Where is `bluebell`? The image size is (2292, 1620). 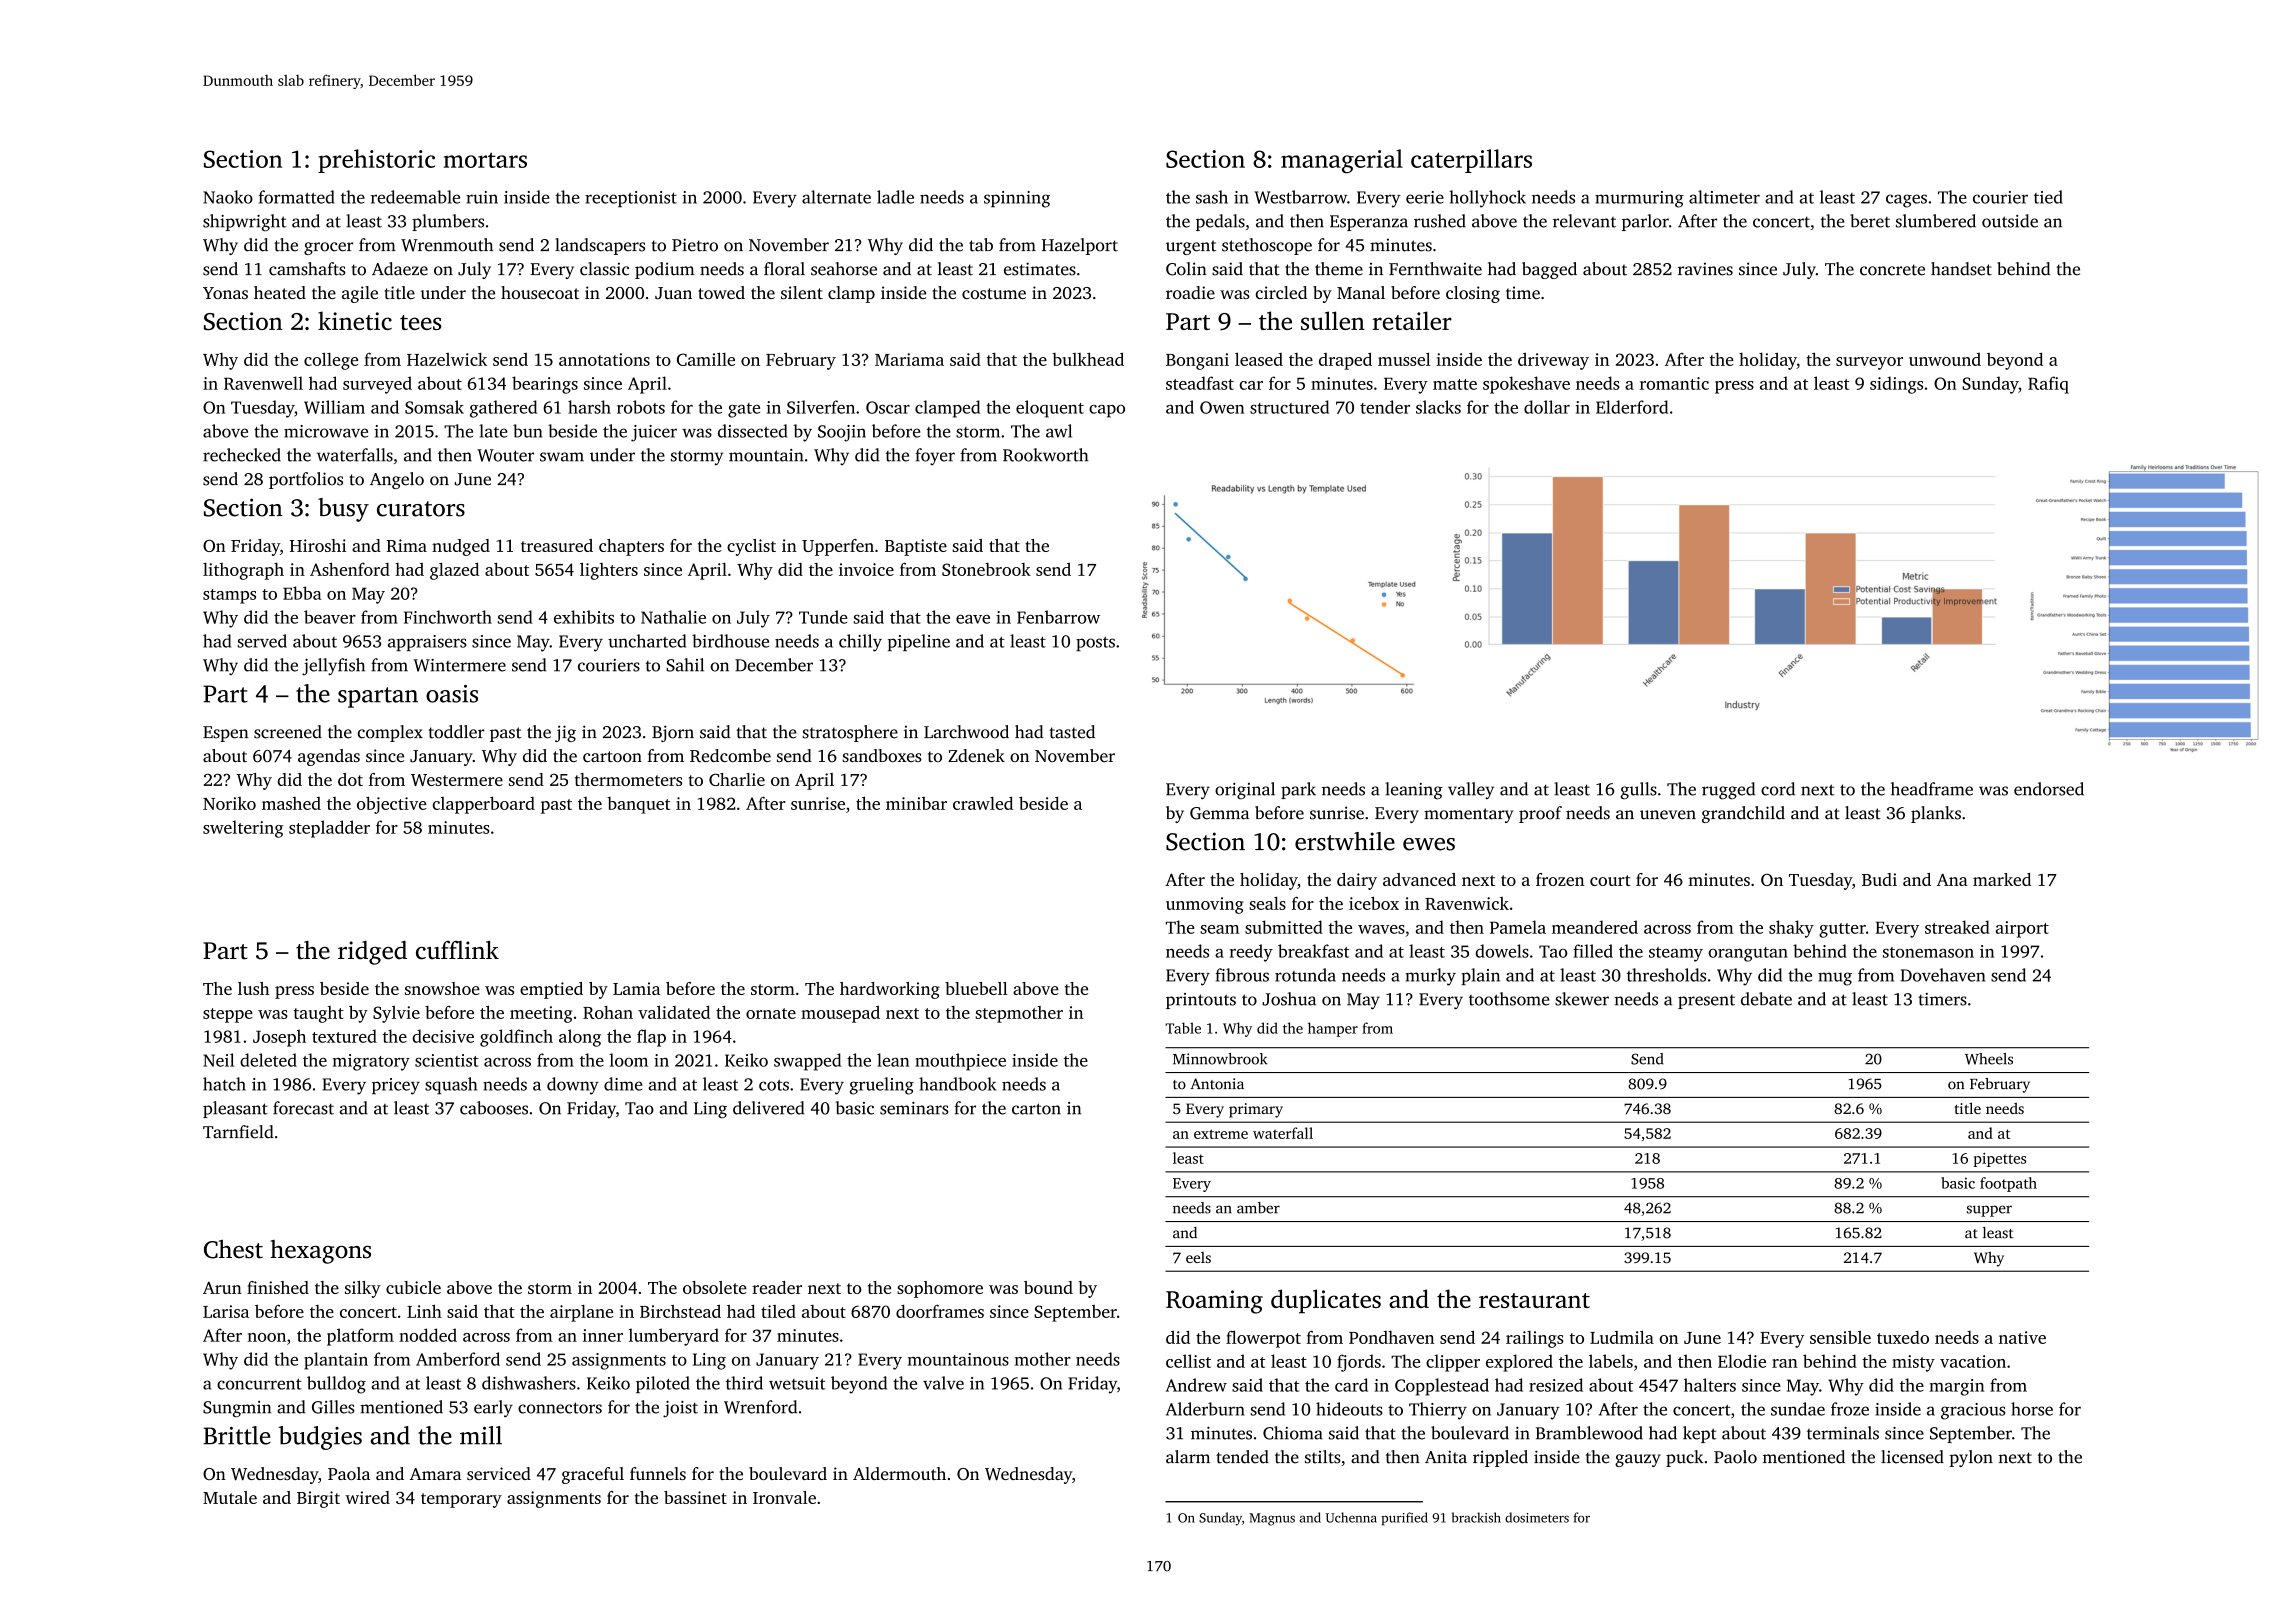 bluebell is located at coordinates (976, 988).
